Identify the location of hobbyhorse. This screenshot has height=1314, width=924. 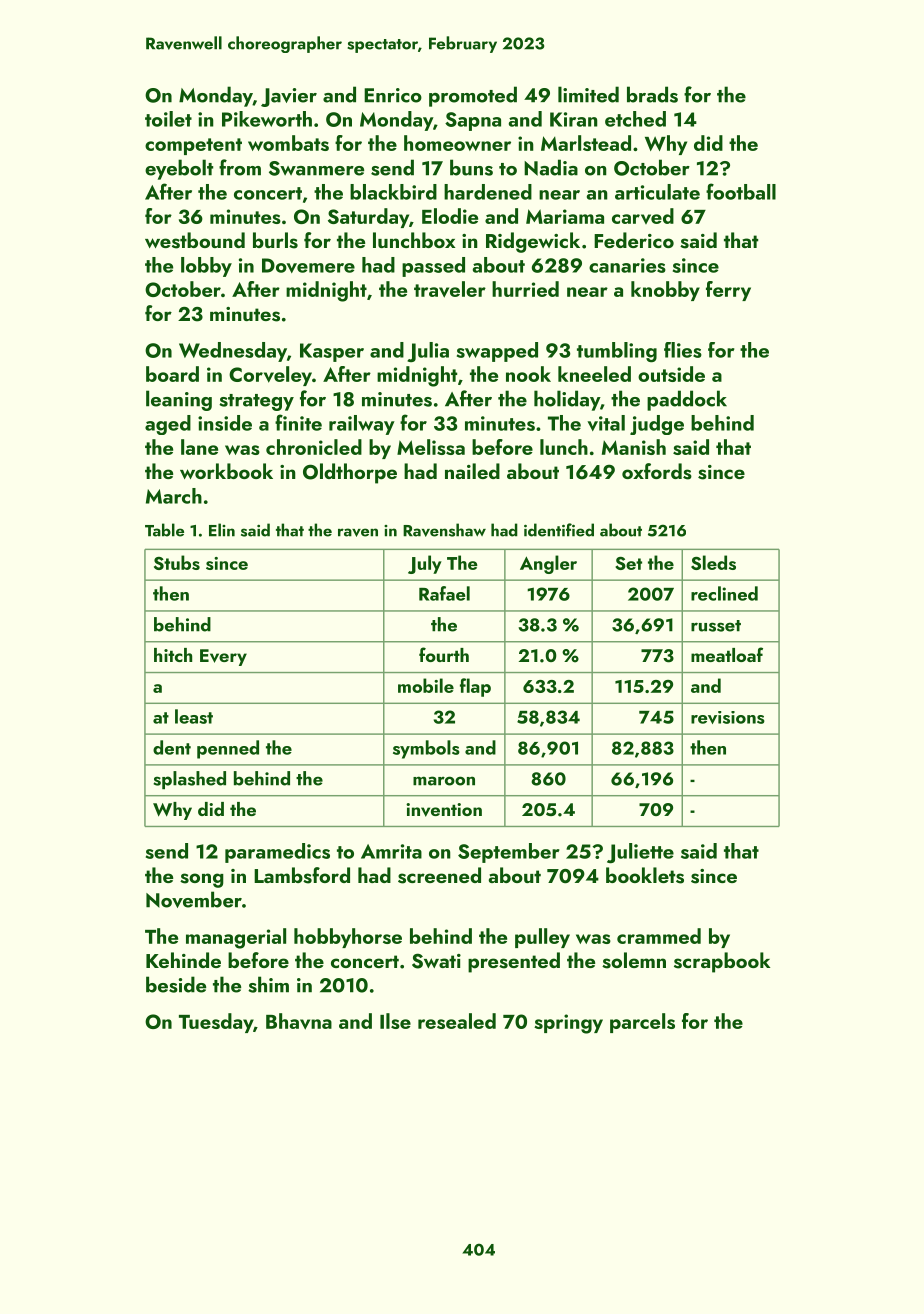
(348, 938).
